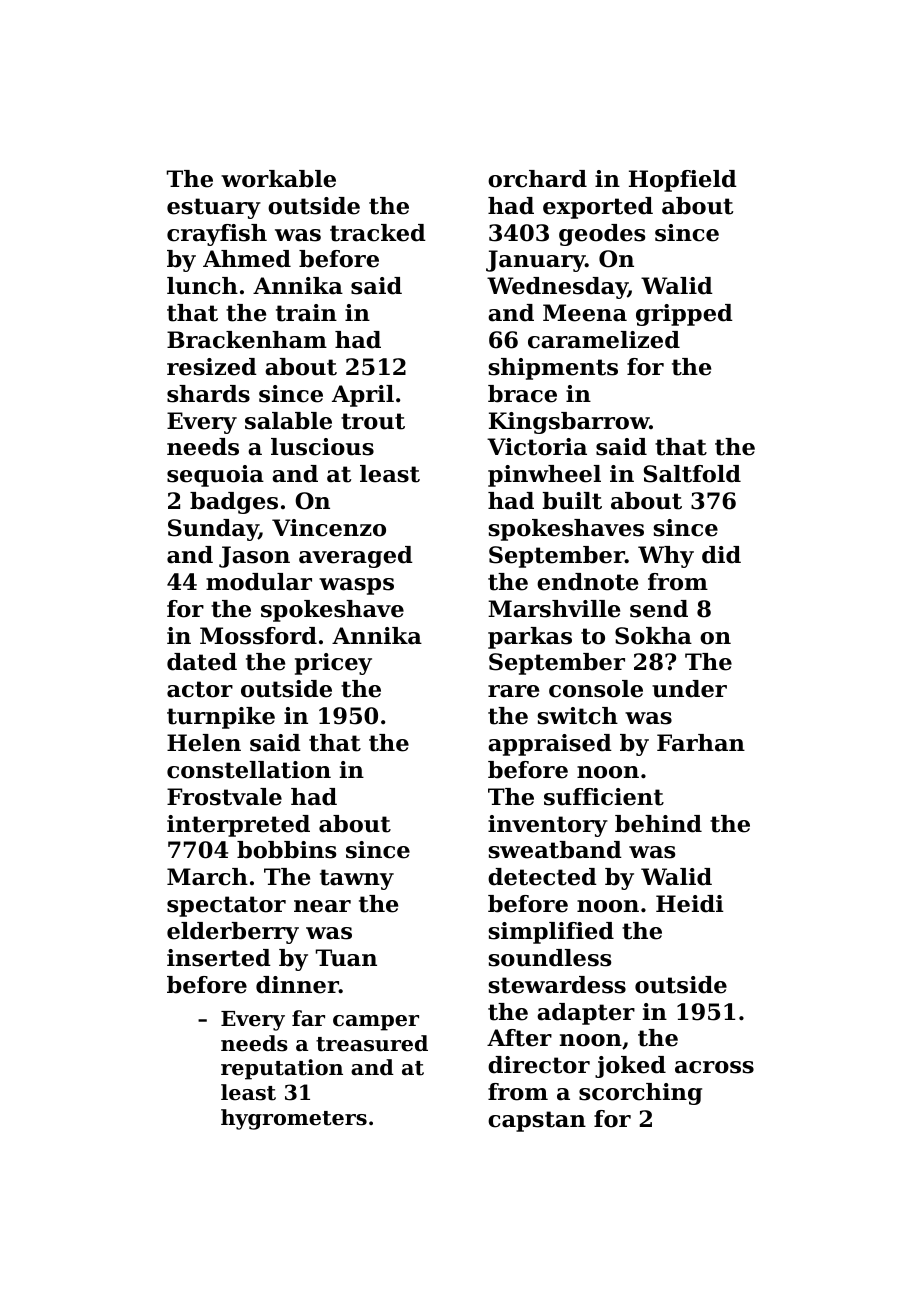 Image resolution: width=924 pixels, height=1311 pixels. Describe the element at coordinates (372, 1043) in the screenshot. I see `treasured` at that location.
